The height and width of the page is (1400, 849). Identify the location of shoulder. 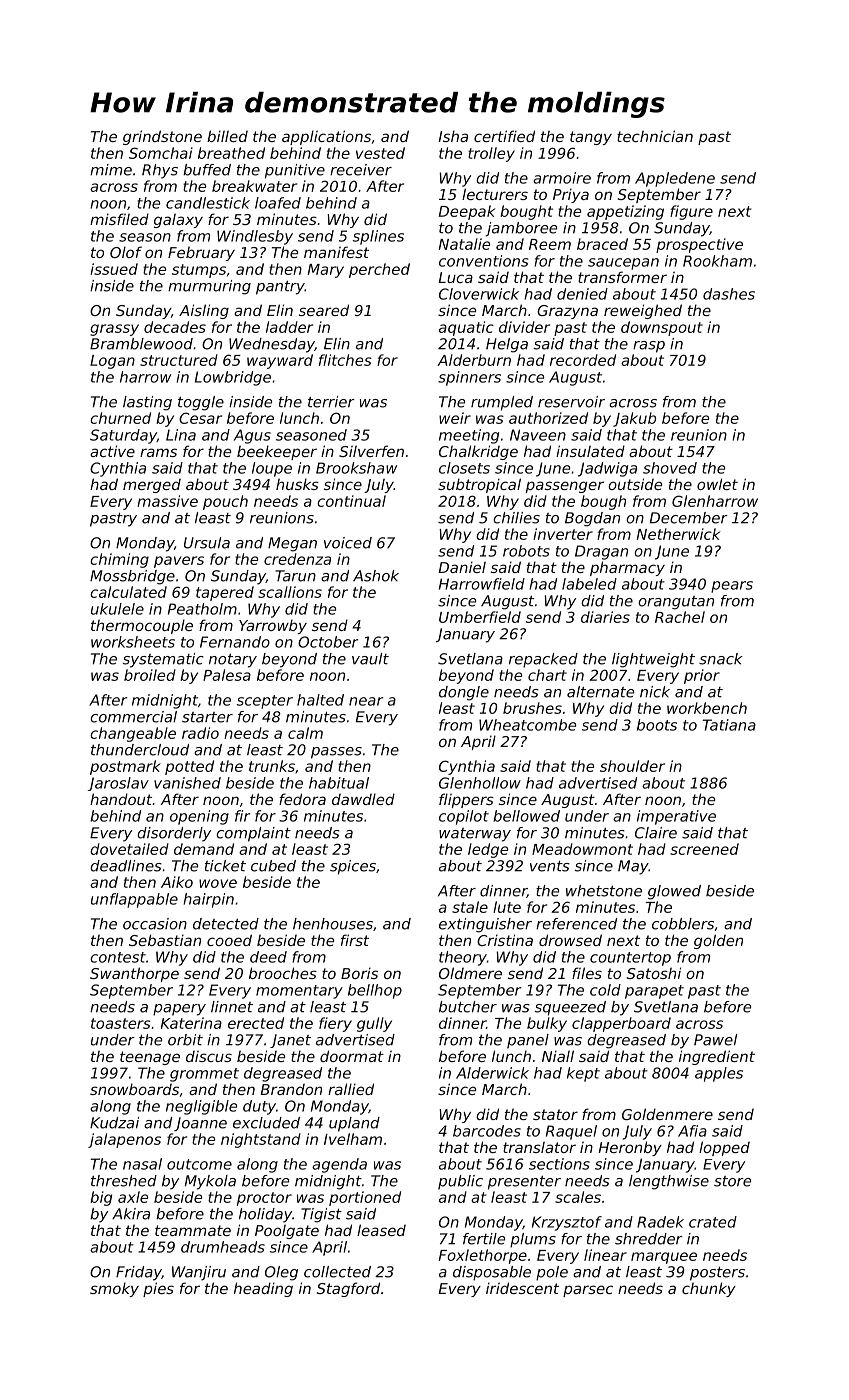
(632, 766).
